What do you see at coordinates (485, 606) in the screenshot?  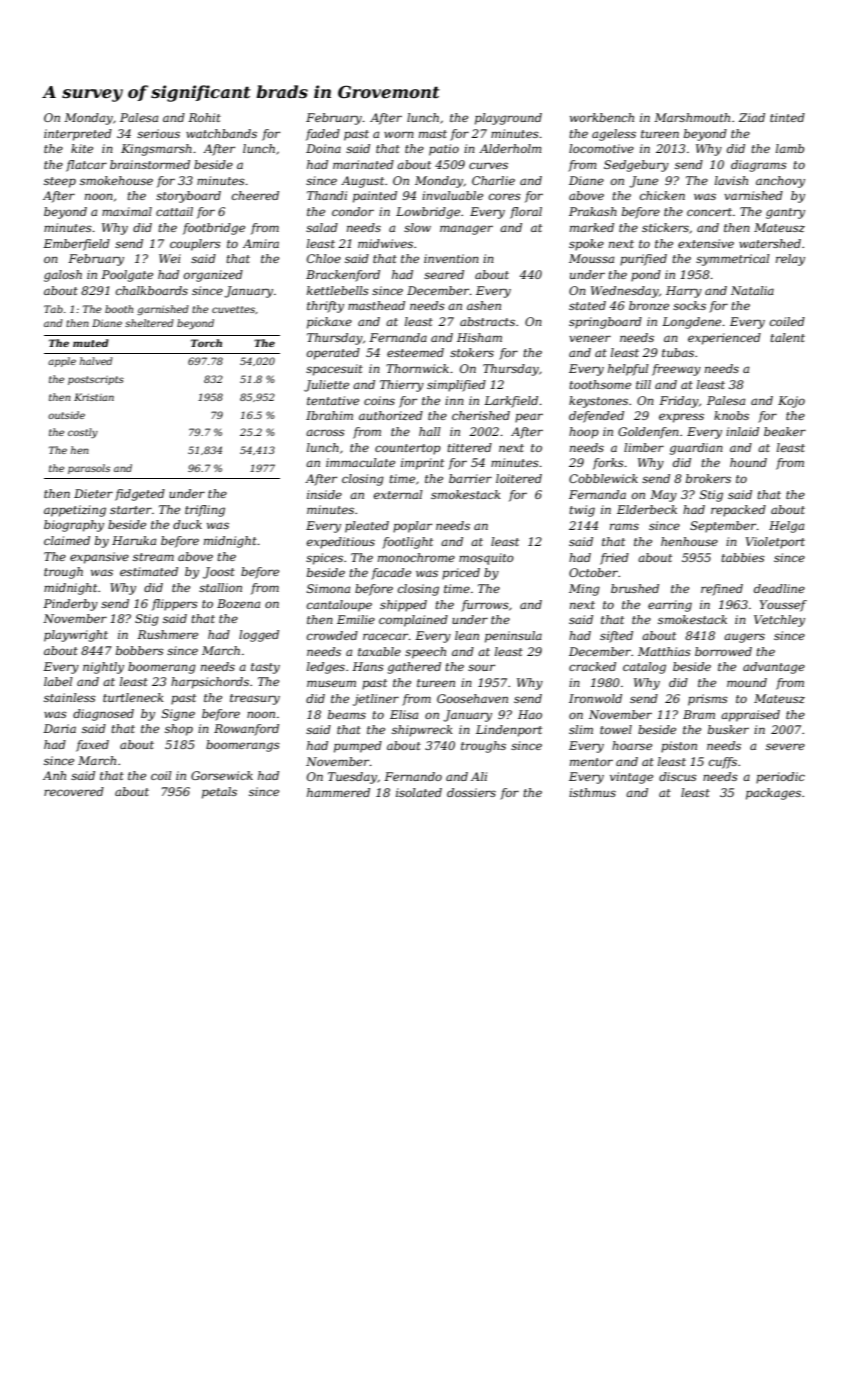 I see `furrows` at bounding box center [485, 606].
